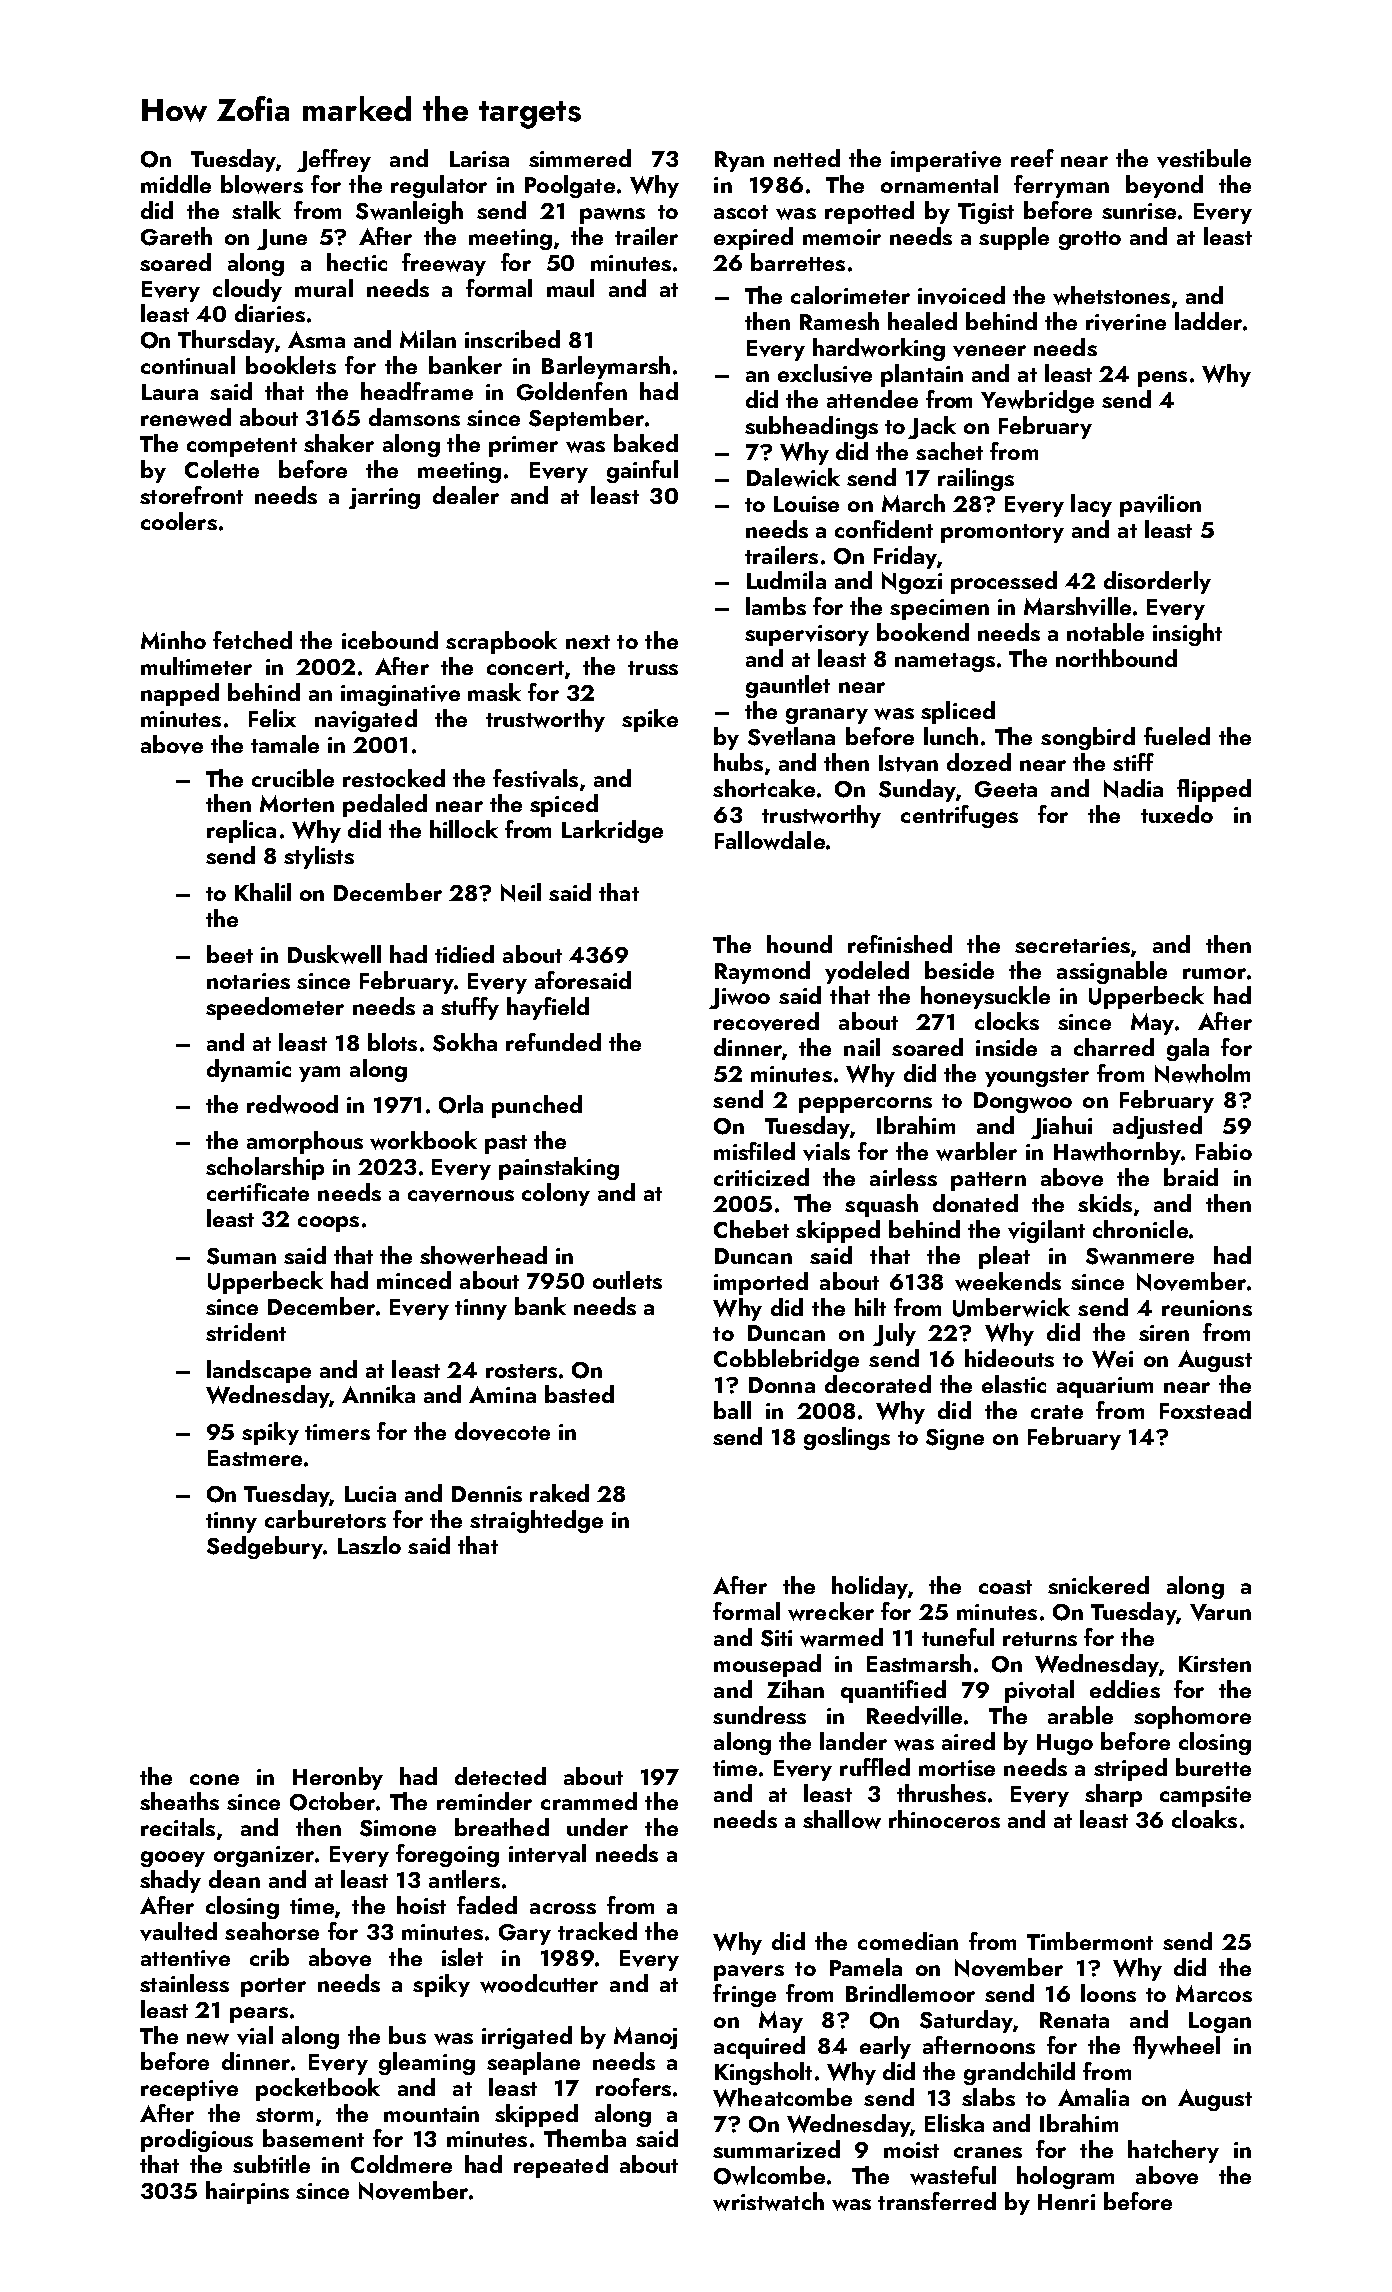  What do you see at coordinates (461, 1196) in the screenshot?
I see `cavernous` at bounding box center [461, 1196].
